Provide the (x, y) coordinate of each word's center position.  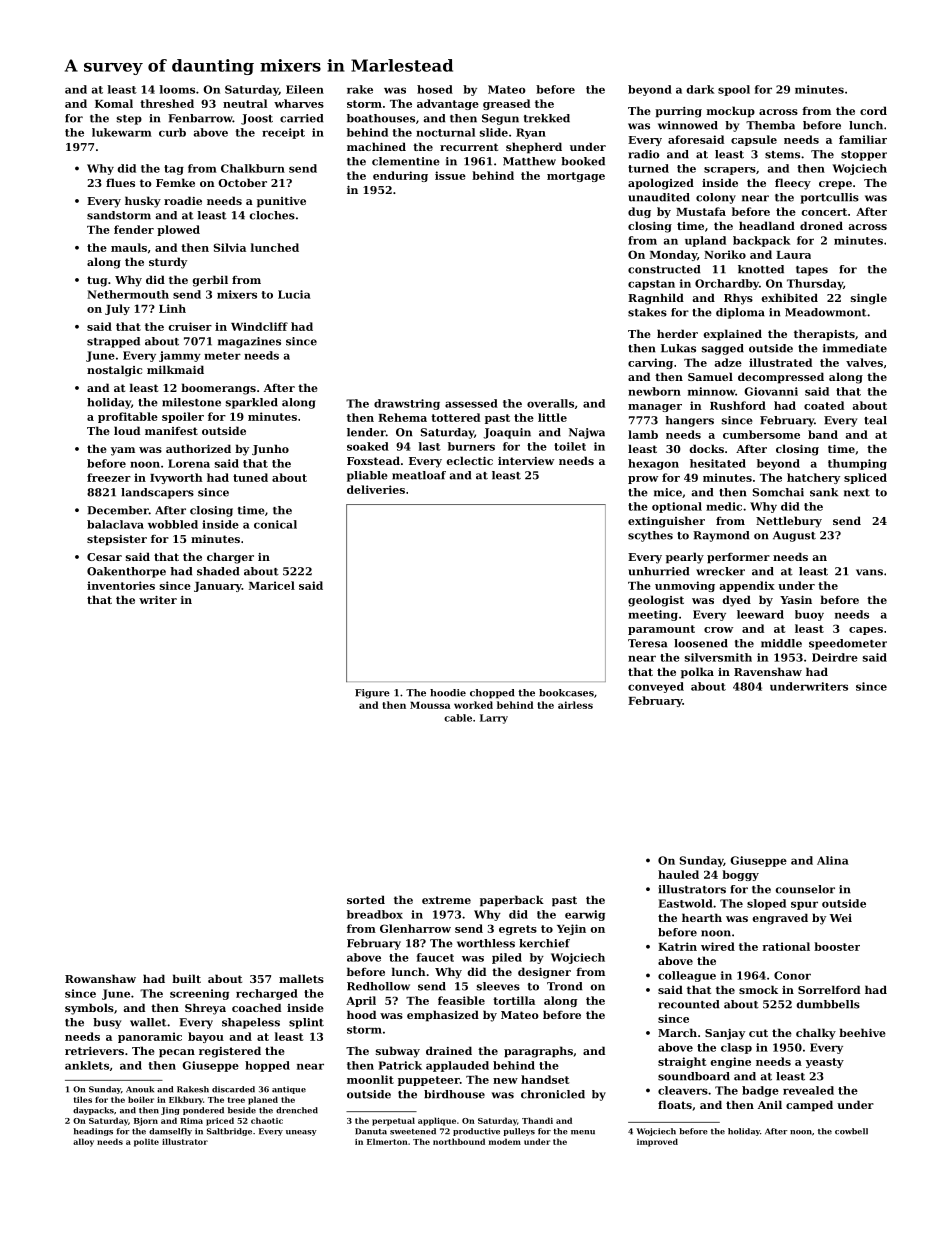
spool (734, 90)
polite (146, 1142)
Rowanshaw (100, 978)
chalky (816, 1034)
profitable (128, 417)
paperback (512, 901)
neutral (245, 103)
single (869, 299)
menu (583, 1132)
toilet (570, 446)
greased (506, 104)
